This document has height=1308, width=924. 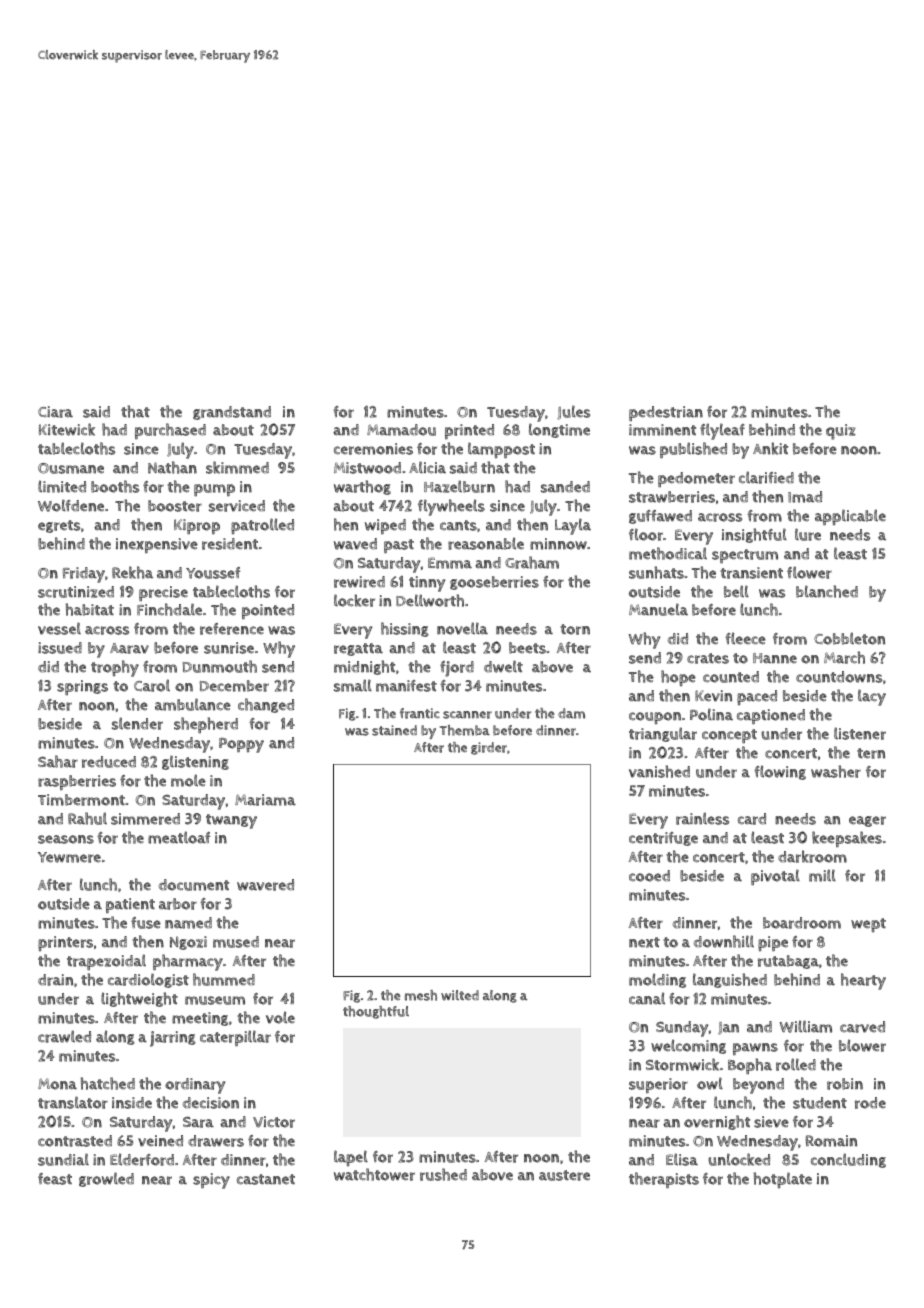 What do you see at coordinates (822, 875) in the document?
I see `mill` at bounding box center [822, 875].
